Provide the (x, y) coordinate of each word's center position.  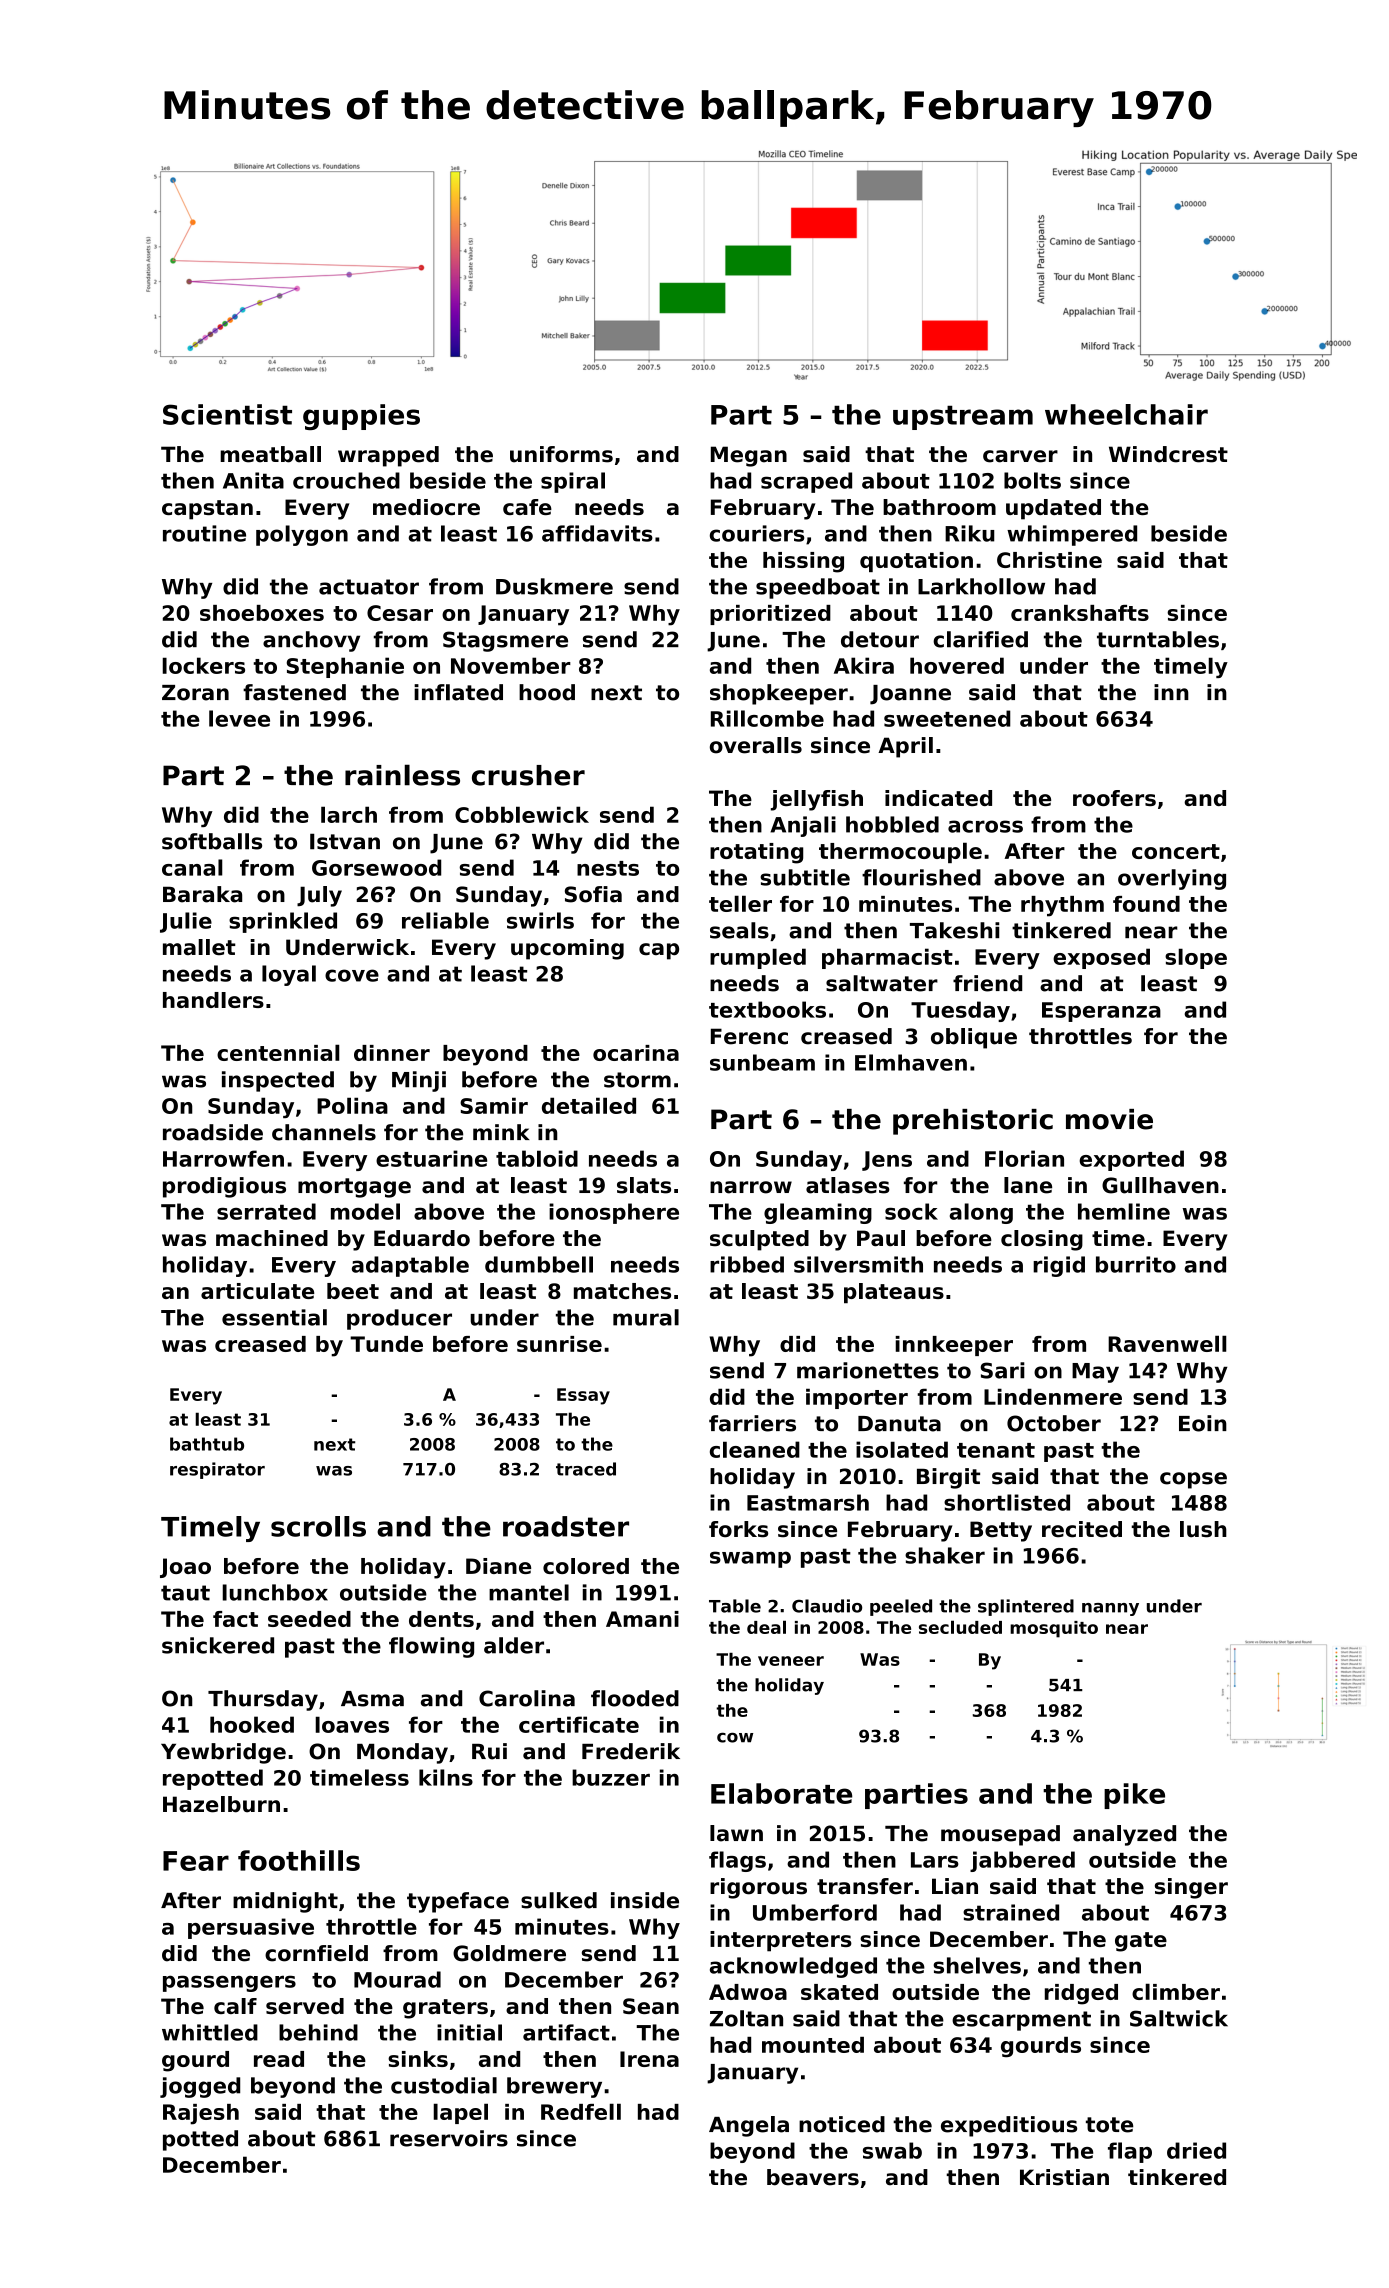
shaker (945, 1555)
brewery (554, 2087)
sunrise (559, 1344)
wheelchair (1126, 414)
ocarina (636, 1053)
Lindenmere (1053, 1396)
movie (1109, 1119)
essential (274, 1317)
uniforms (561, 454)
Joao (185, 1568)
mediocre (426, 507)
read (279, 2059)
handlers (213, 1000)
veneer (791, 1661)
